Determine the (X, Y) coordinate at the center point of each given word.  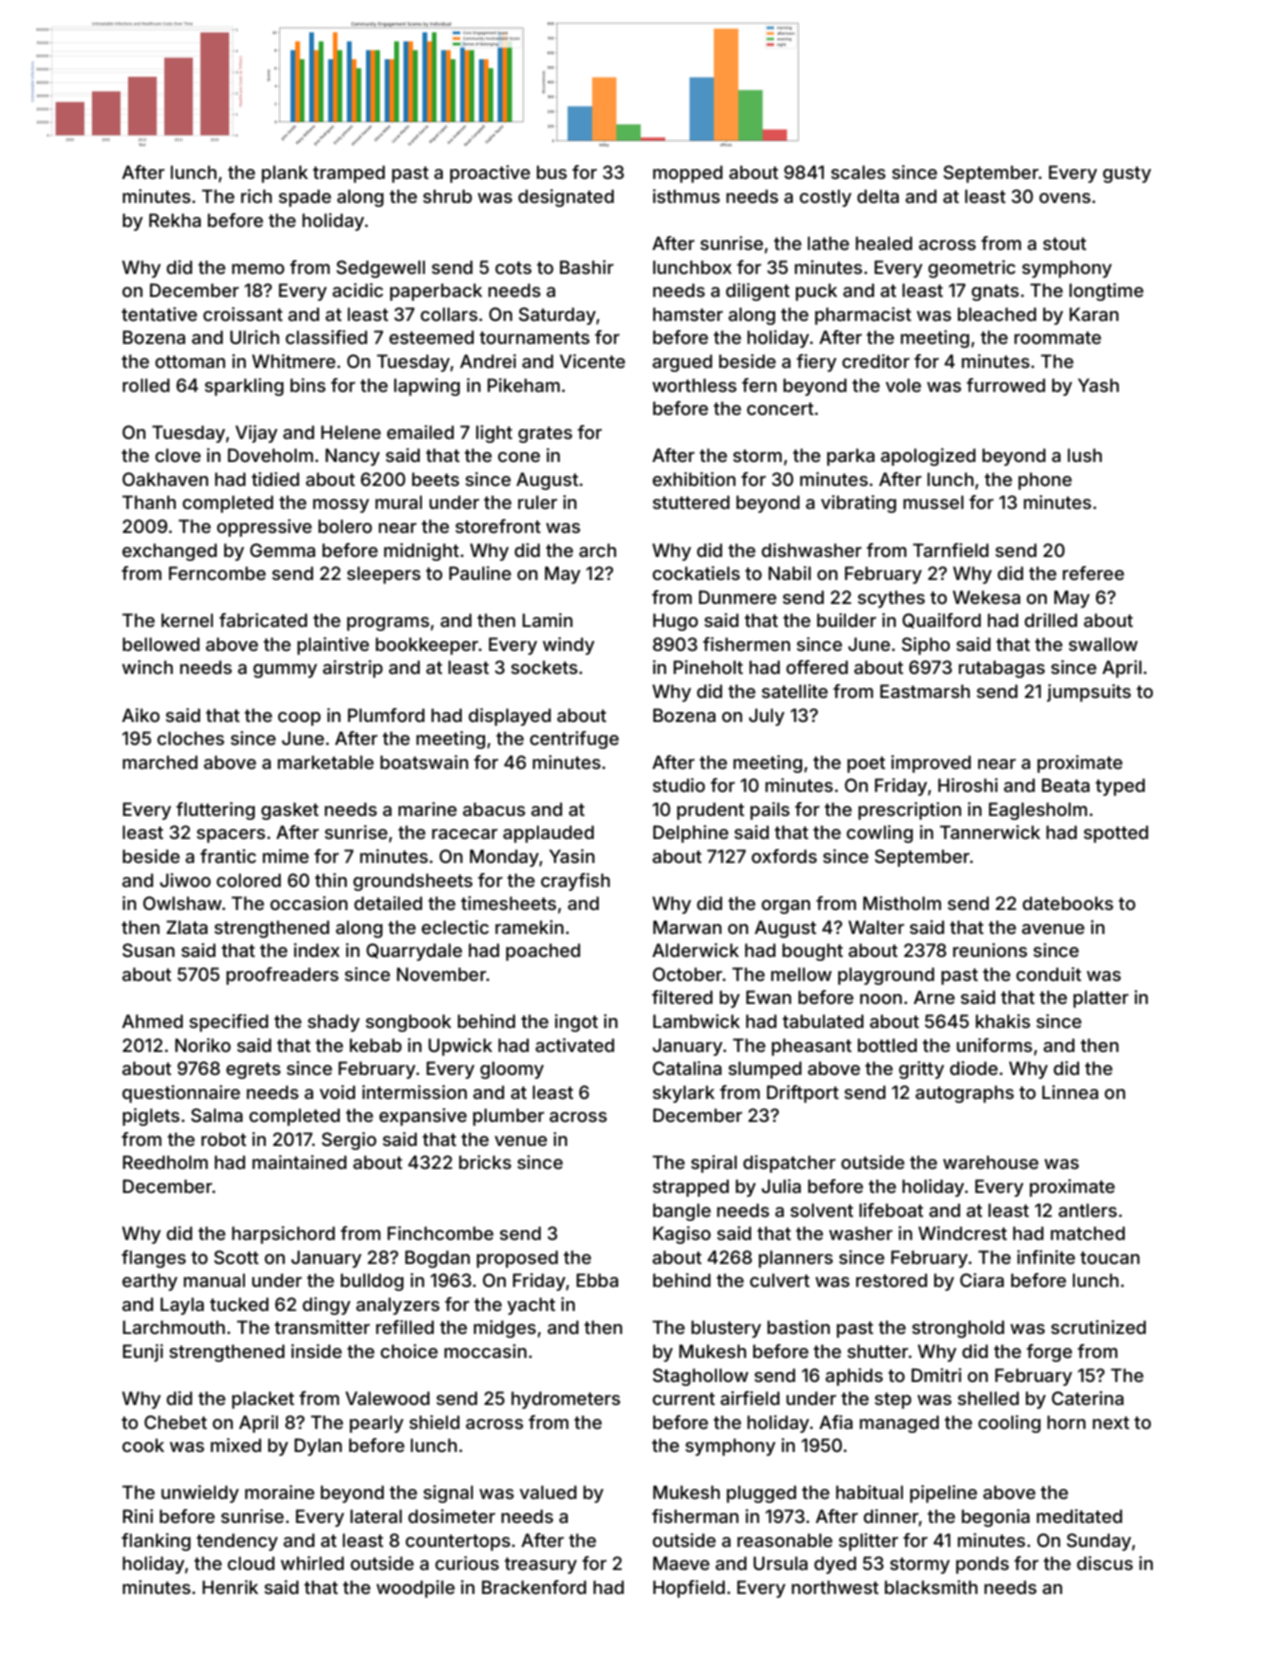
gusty (1127, 174)
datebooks (1068, 903)
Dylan (318, 1447)
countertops (458, 1542)
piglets (151, 1117)
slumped (765, 1070)
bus (552, 172)
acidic (357, 290)
